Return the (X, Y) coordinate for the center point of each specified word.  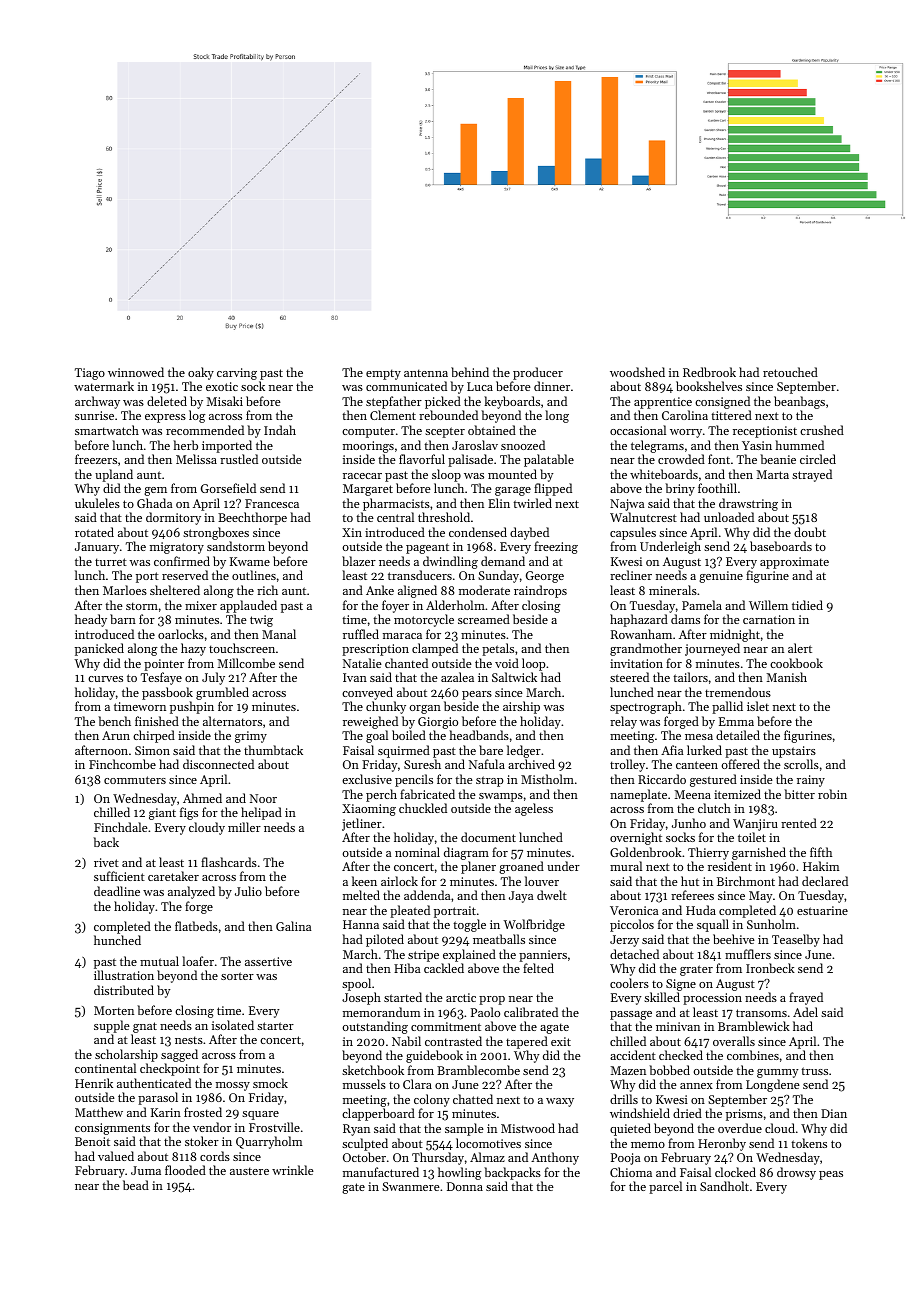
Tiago (90, 374)
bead (136, 1185)
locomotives (488, 1143)
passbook (167, 693)
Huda (701, 910)
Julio (248, 891)
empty (383, 374)
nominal (417, 852)
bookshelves (709, 386)
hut (690, 881)
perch (381, 795)
